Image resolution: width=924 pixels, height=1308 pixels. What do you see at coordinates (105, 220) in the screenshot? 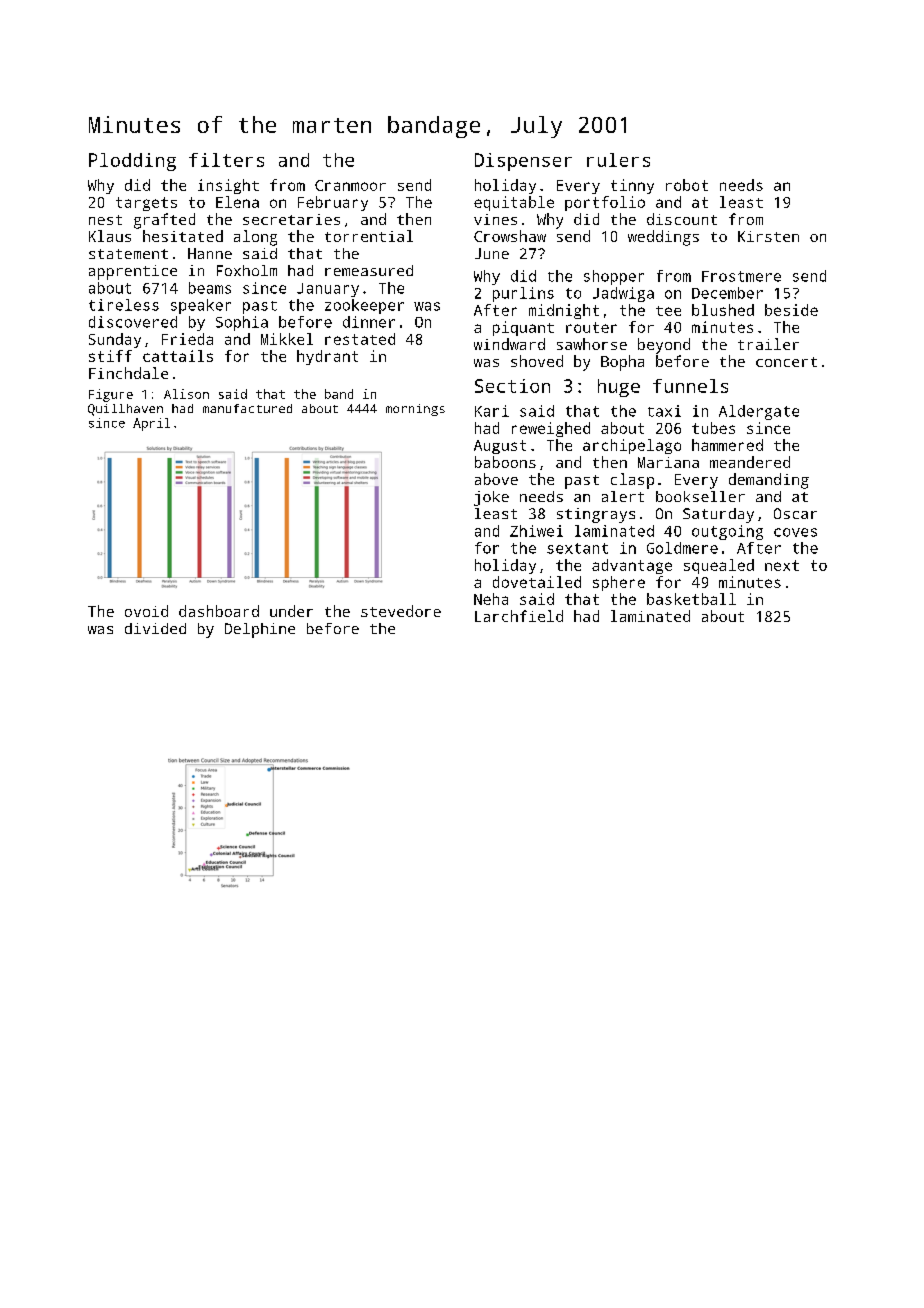
I see `nest` at bounding box center [105, 220].
